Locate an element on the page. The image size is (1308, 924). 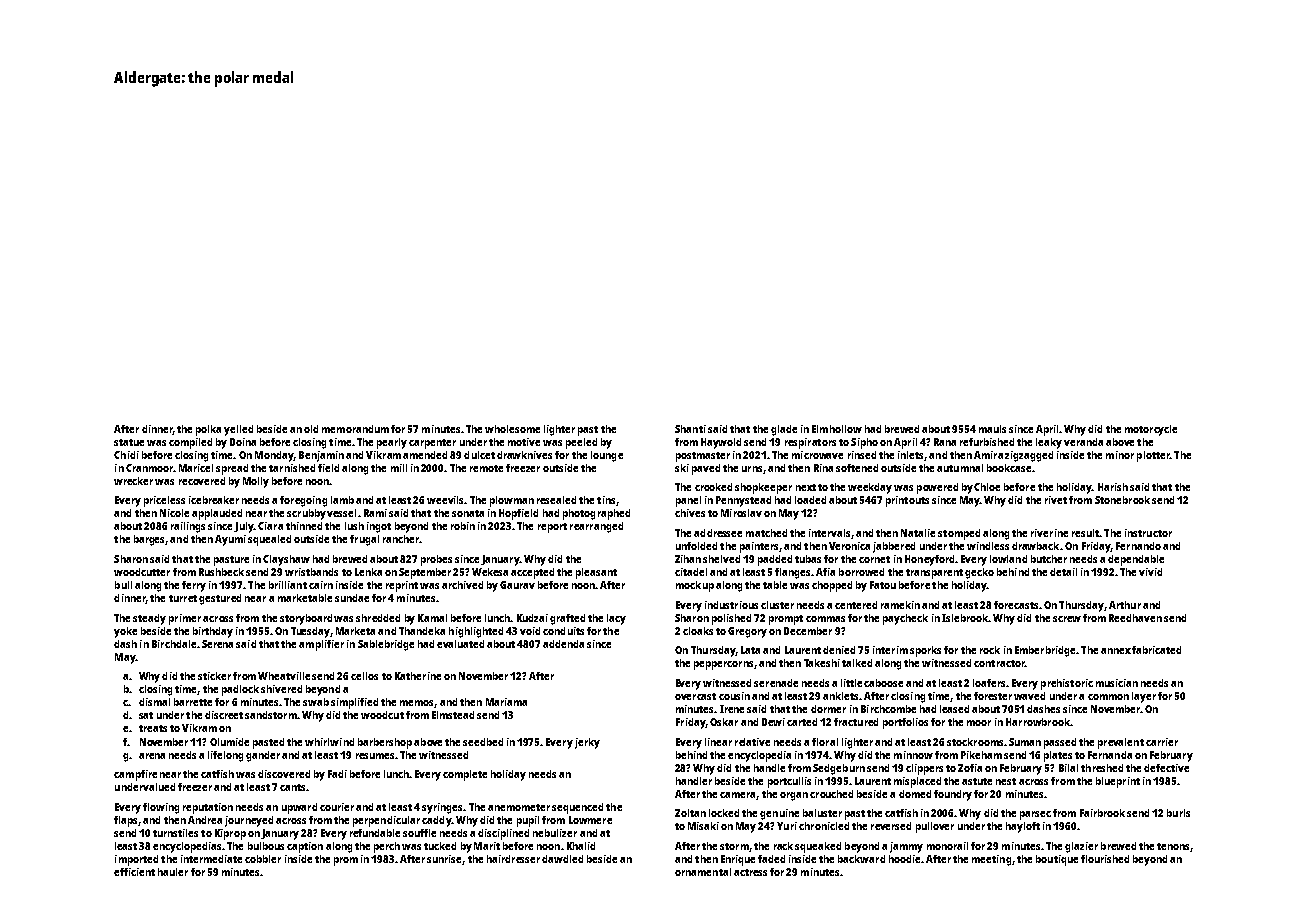
Shanti is located at coordinates (690, 429).
